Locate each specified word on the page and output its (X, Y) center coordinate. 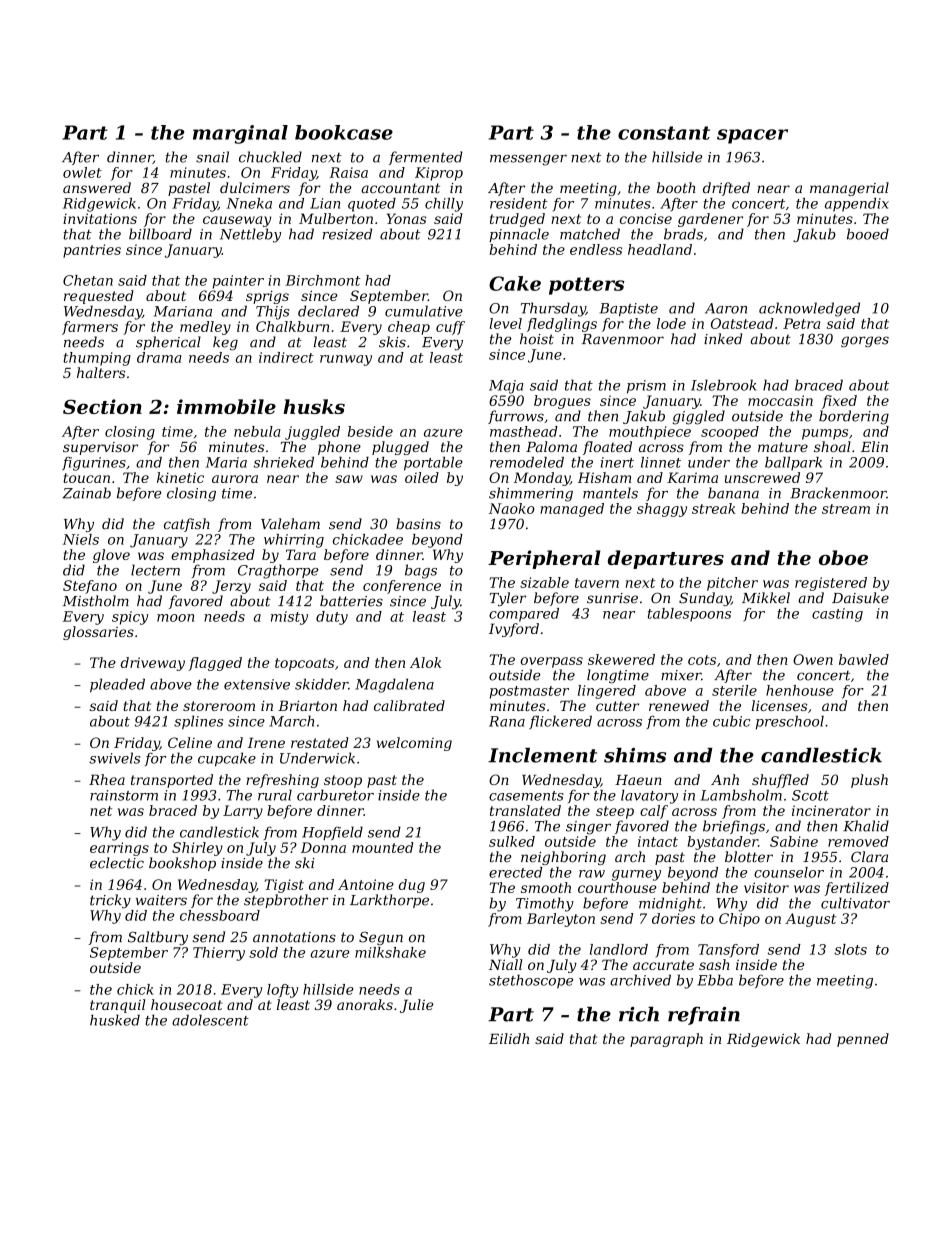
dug (412, 886)
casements (526, 796)
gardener (710, 220)
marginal (240, 134)
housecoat (186, 1004)
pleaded (117, 685)
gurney (636, 875)
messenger (528, 160)
